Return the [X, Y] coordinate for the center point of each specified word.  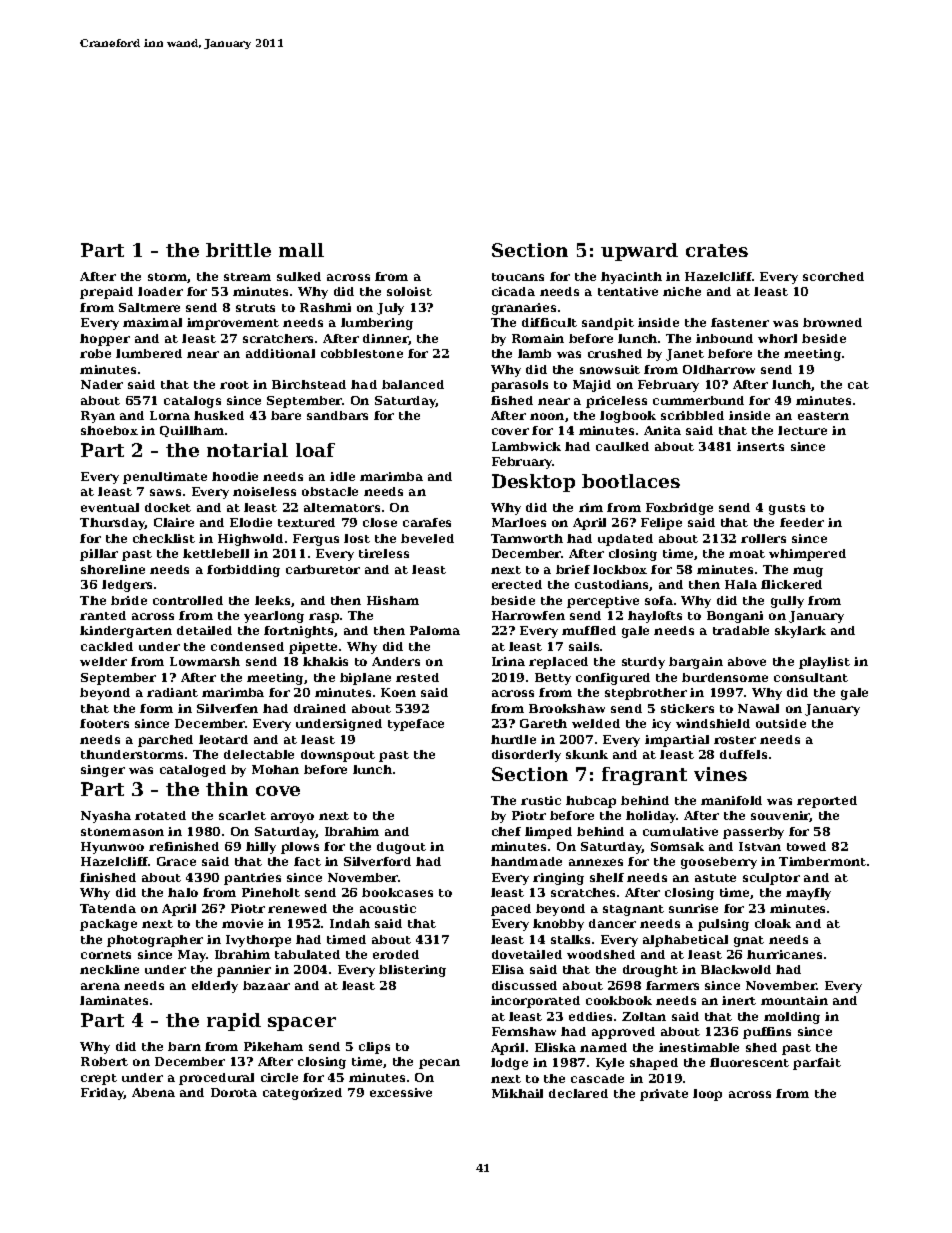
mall [301, 250]
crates [717, 250]
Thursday [112, 524]
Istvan [760, 846]
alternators [342, 507]
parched [165, 741]
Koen [398, 692]
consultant [811, 677]
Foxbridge [679, 509]
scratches [583, 892]
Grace [176, 861]
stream [247, 277]
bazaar [266, 985]
